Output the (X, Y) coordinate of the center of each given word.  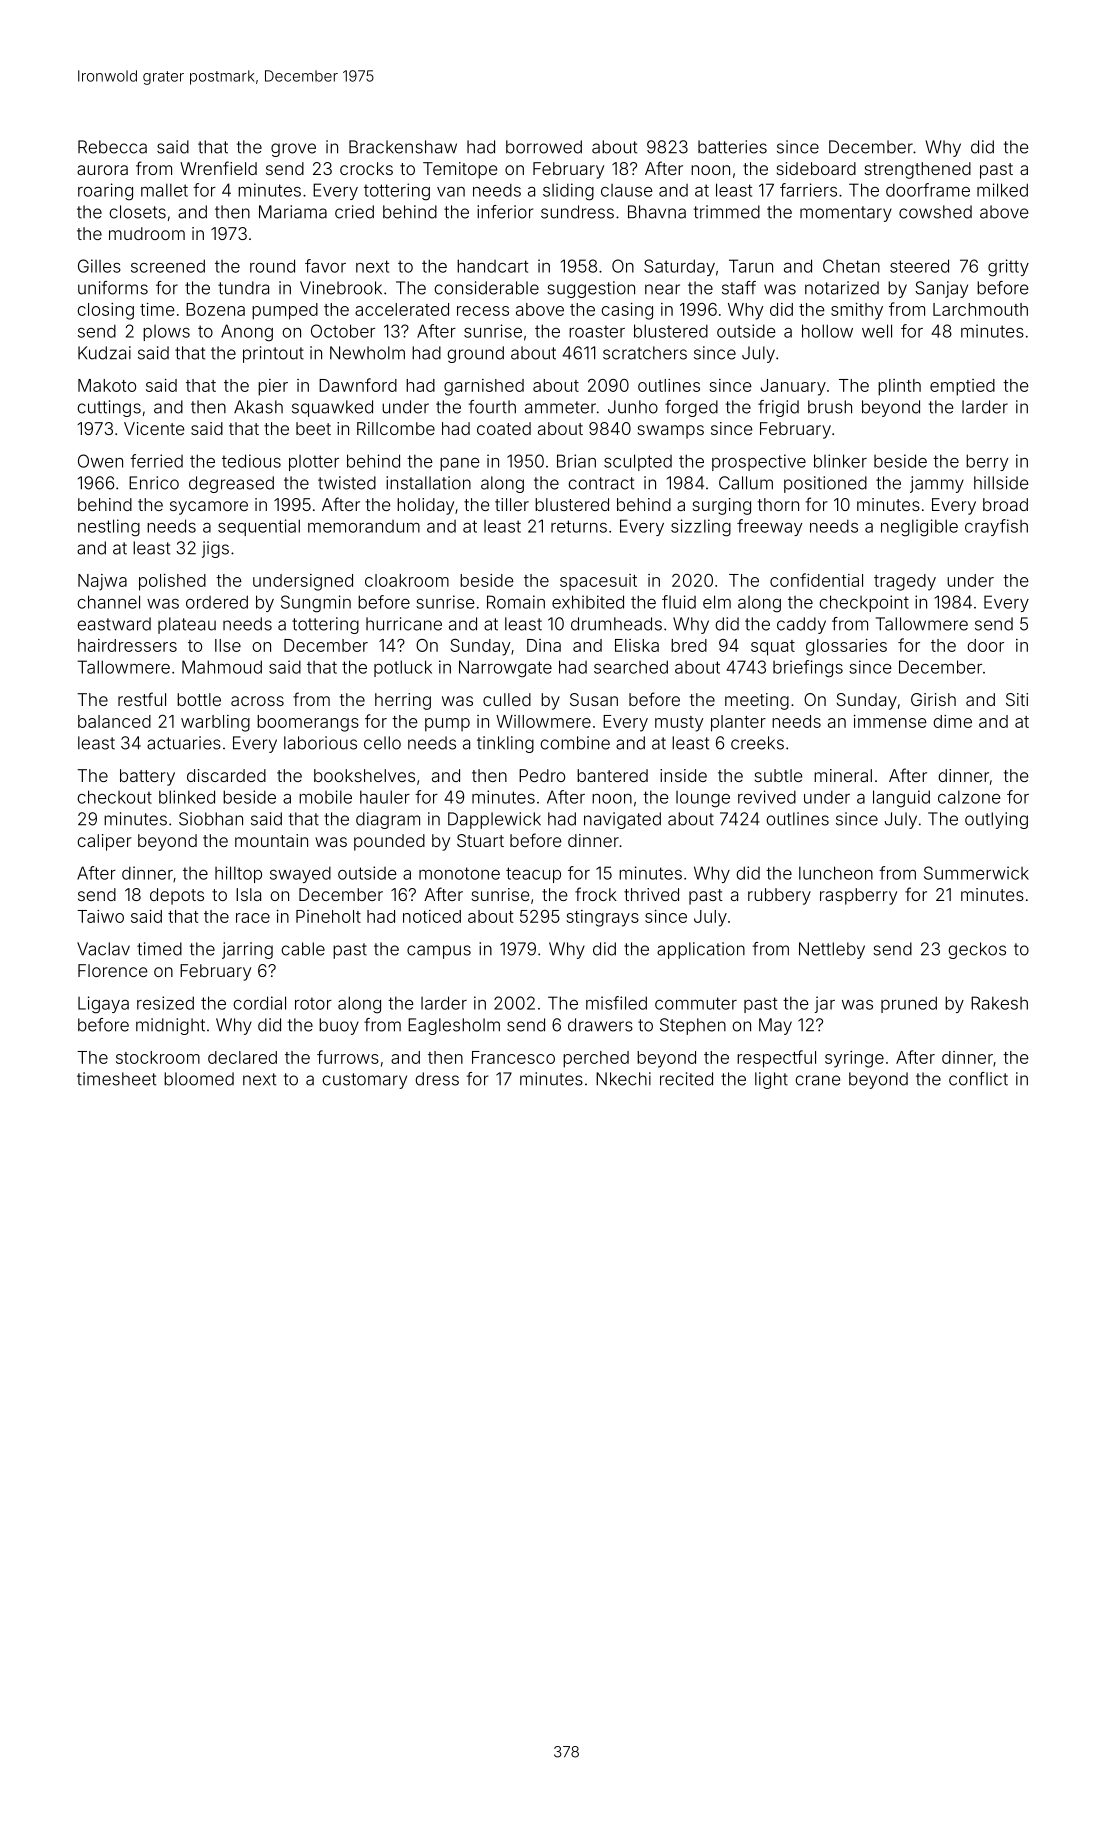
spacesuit (598, 582)
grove (293, 150)
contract (601, 483)
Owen (100, 461)
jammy (937, 484)
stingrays (602, 918)
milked (1002, 190)
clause (627, 190)
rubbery (779, 896)
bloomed (199, 1079)
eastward (114, 624)
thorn (778, 504)
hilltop (238, 874)
